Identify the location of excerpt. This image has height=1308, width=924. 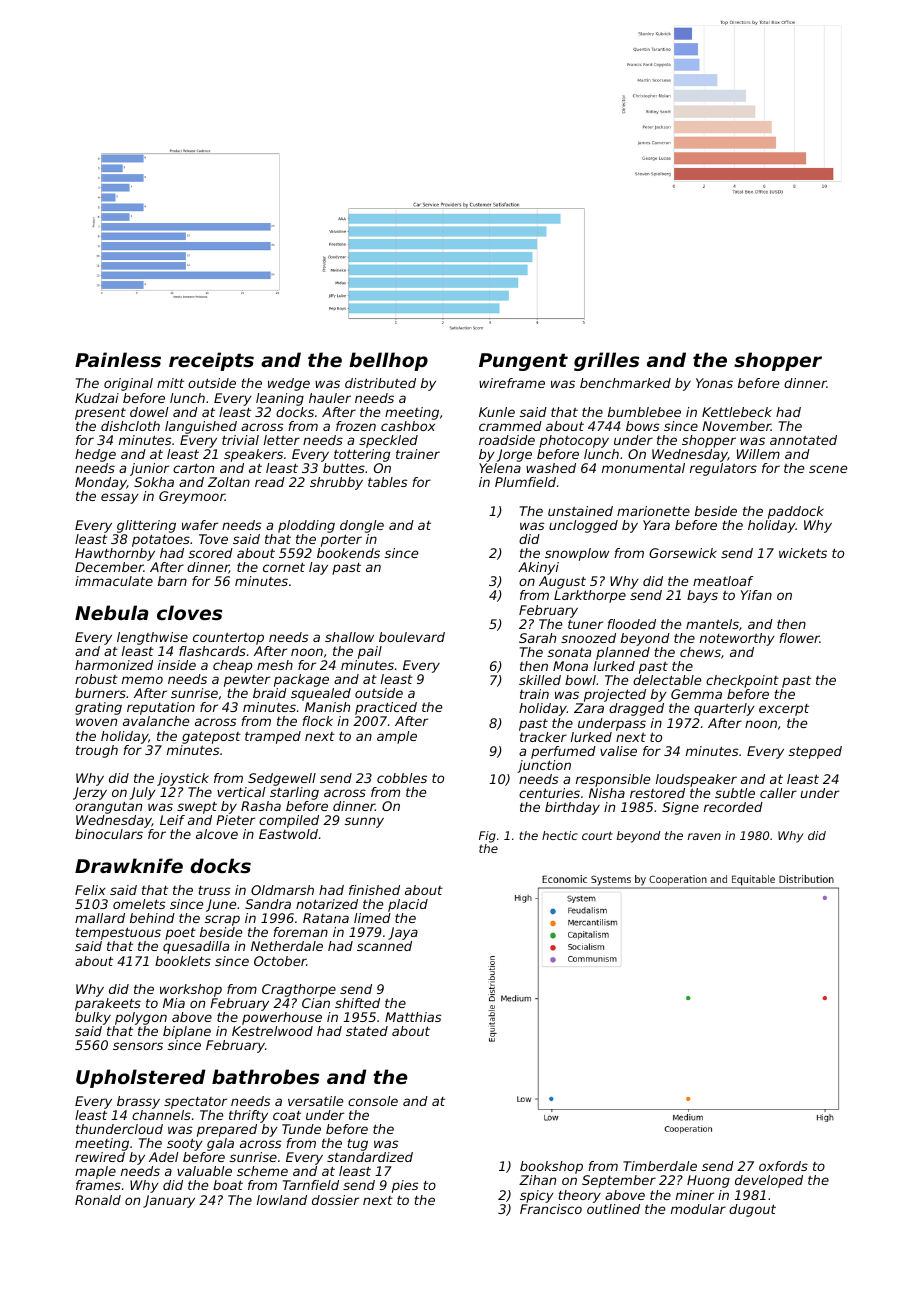
(784, 710).
